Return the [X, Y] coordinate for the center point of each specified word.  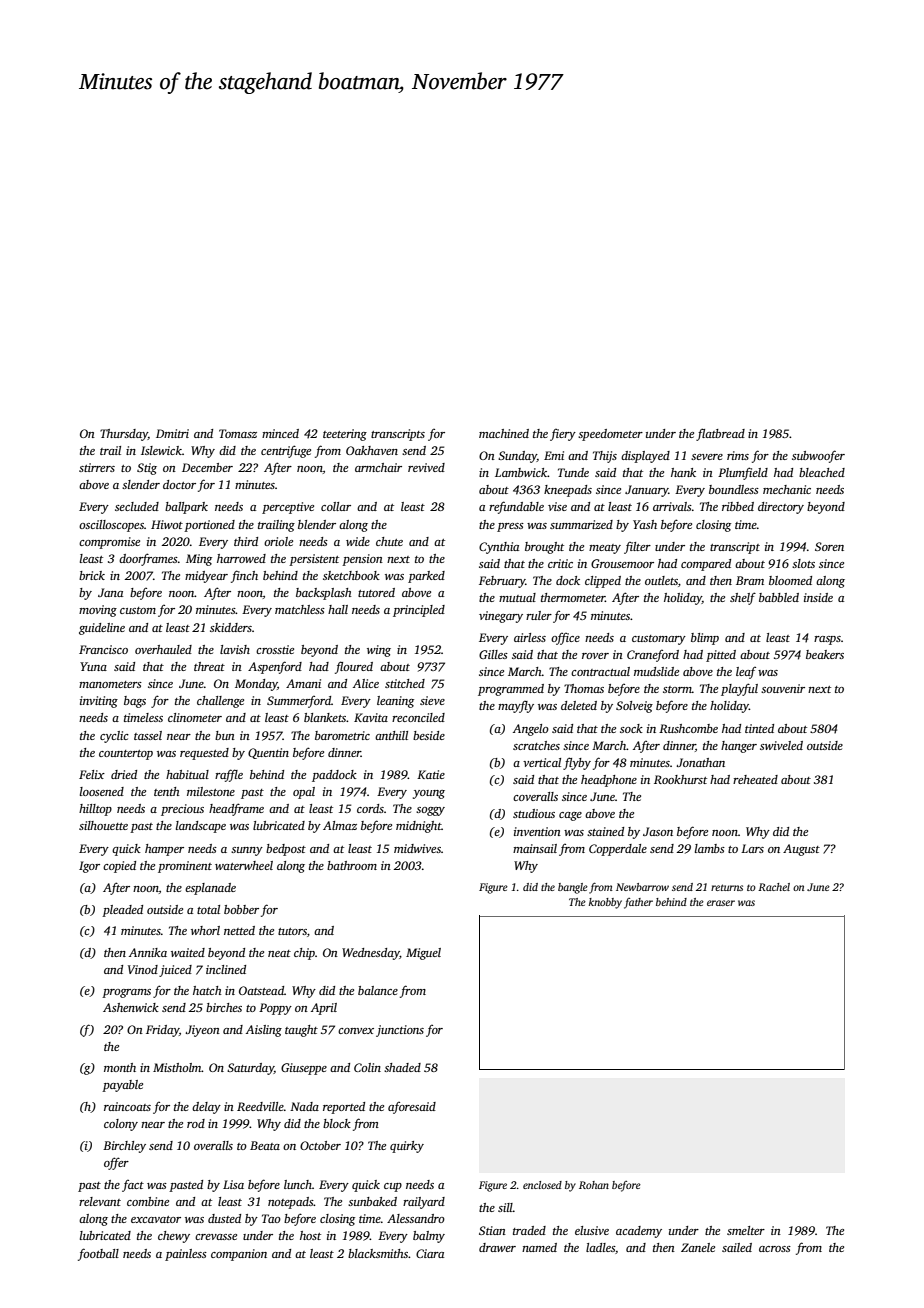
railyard [424, 1203]
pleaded [122, 911]
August [801, 850]
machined [504, 433]
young [429, 794]
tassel [148, 735]
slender [141, 484]
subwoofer [818, 456]
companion [239, 1255]
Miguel [423, 954]
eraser [721, 903]
